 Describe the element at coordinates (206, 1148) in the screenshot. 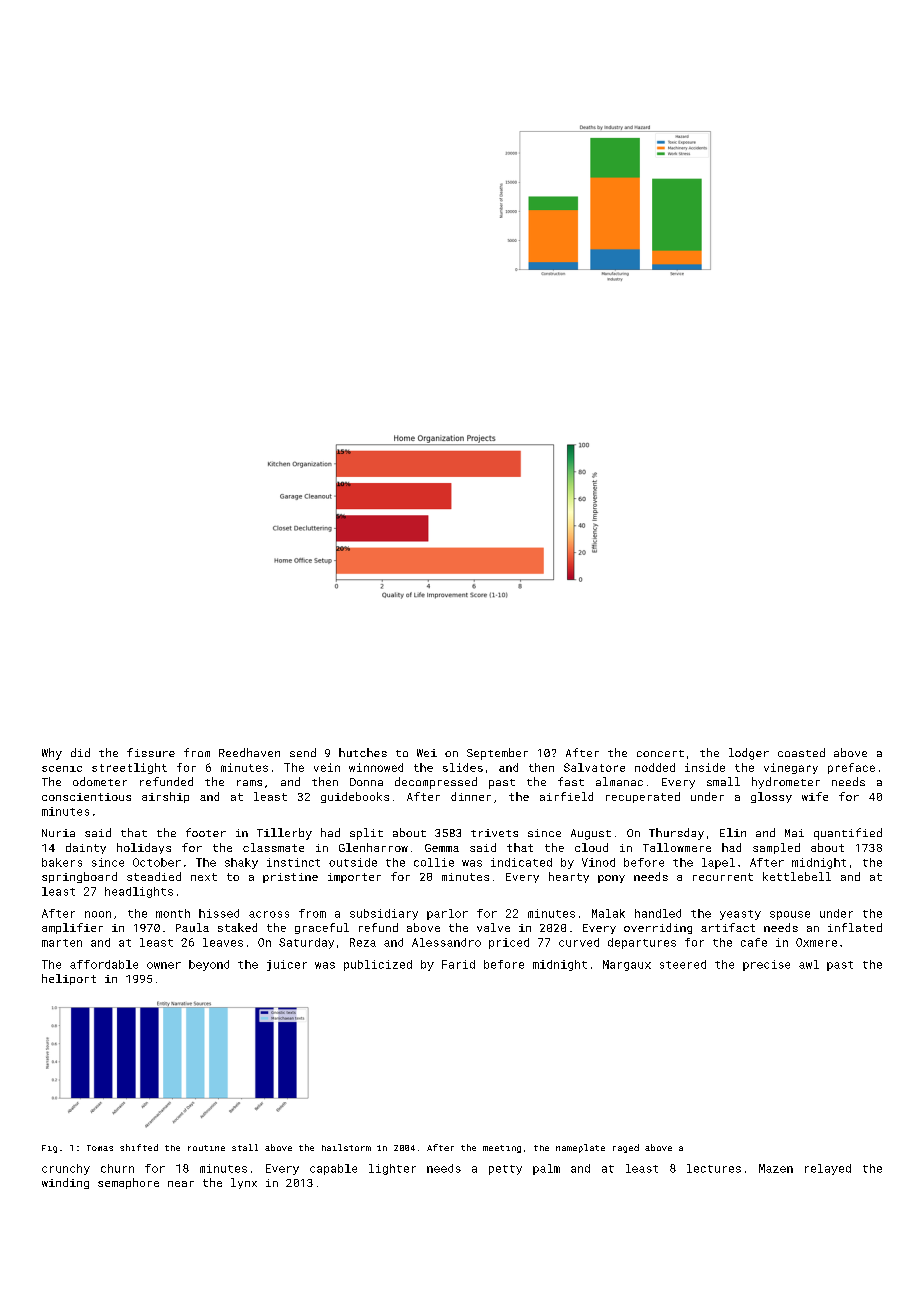

I see `routine` at that location.
